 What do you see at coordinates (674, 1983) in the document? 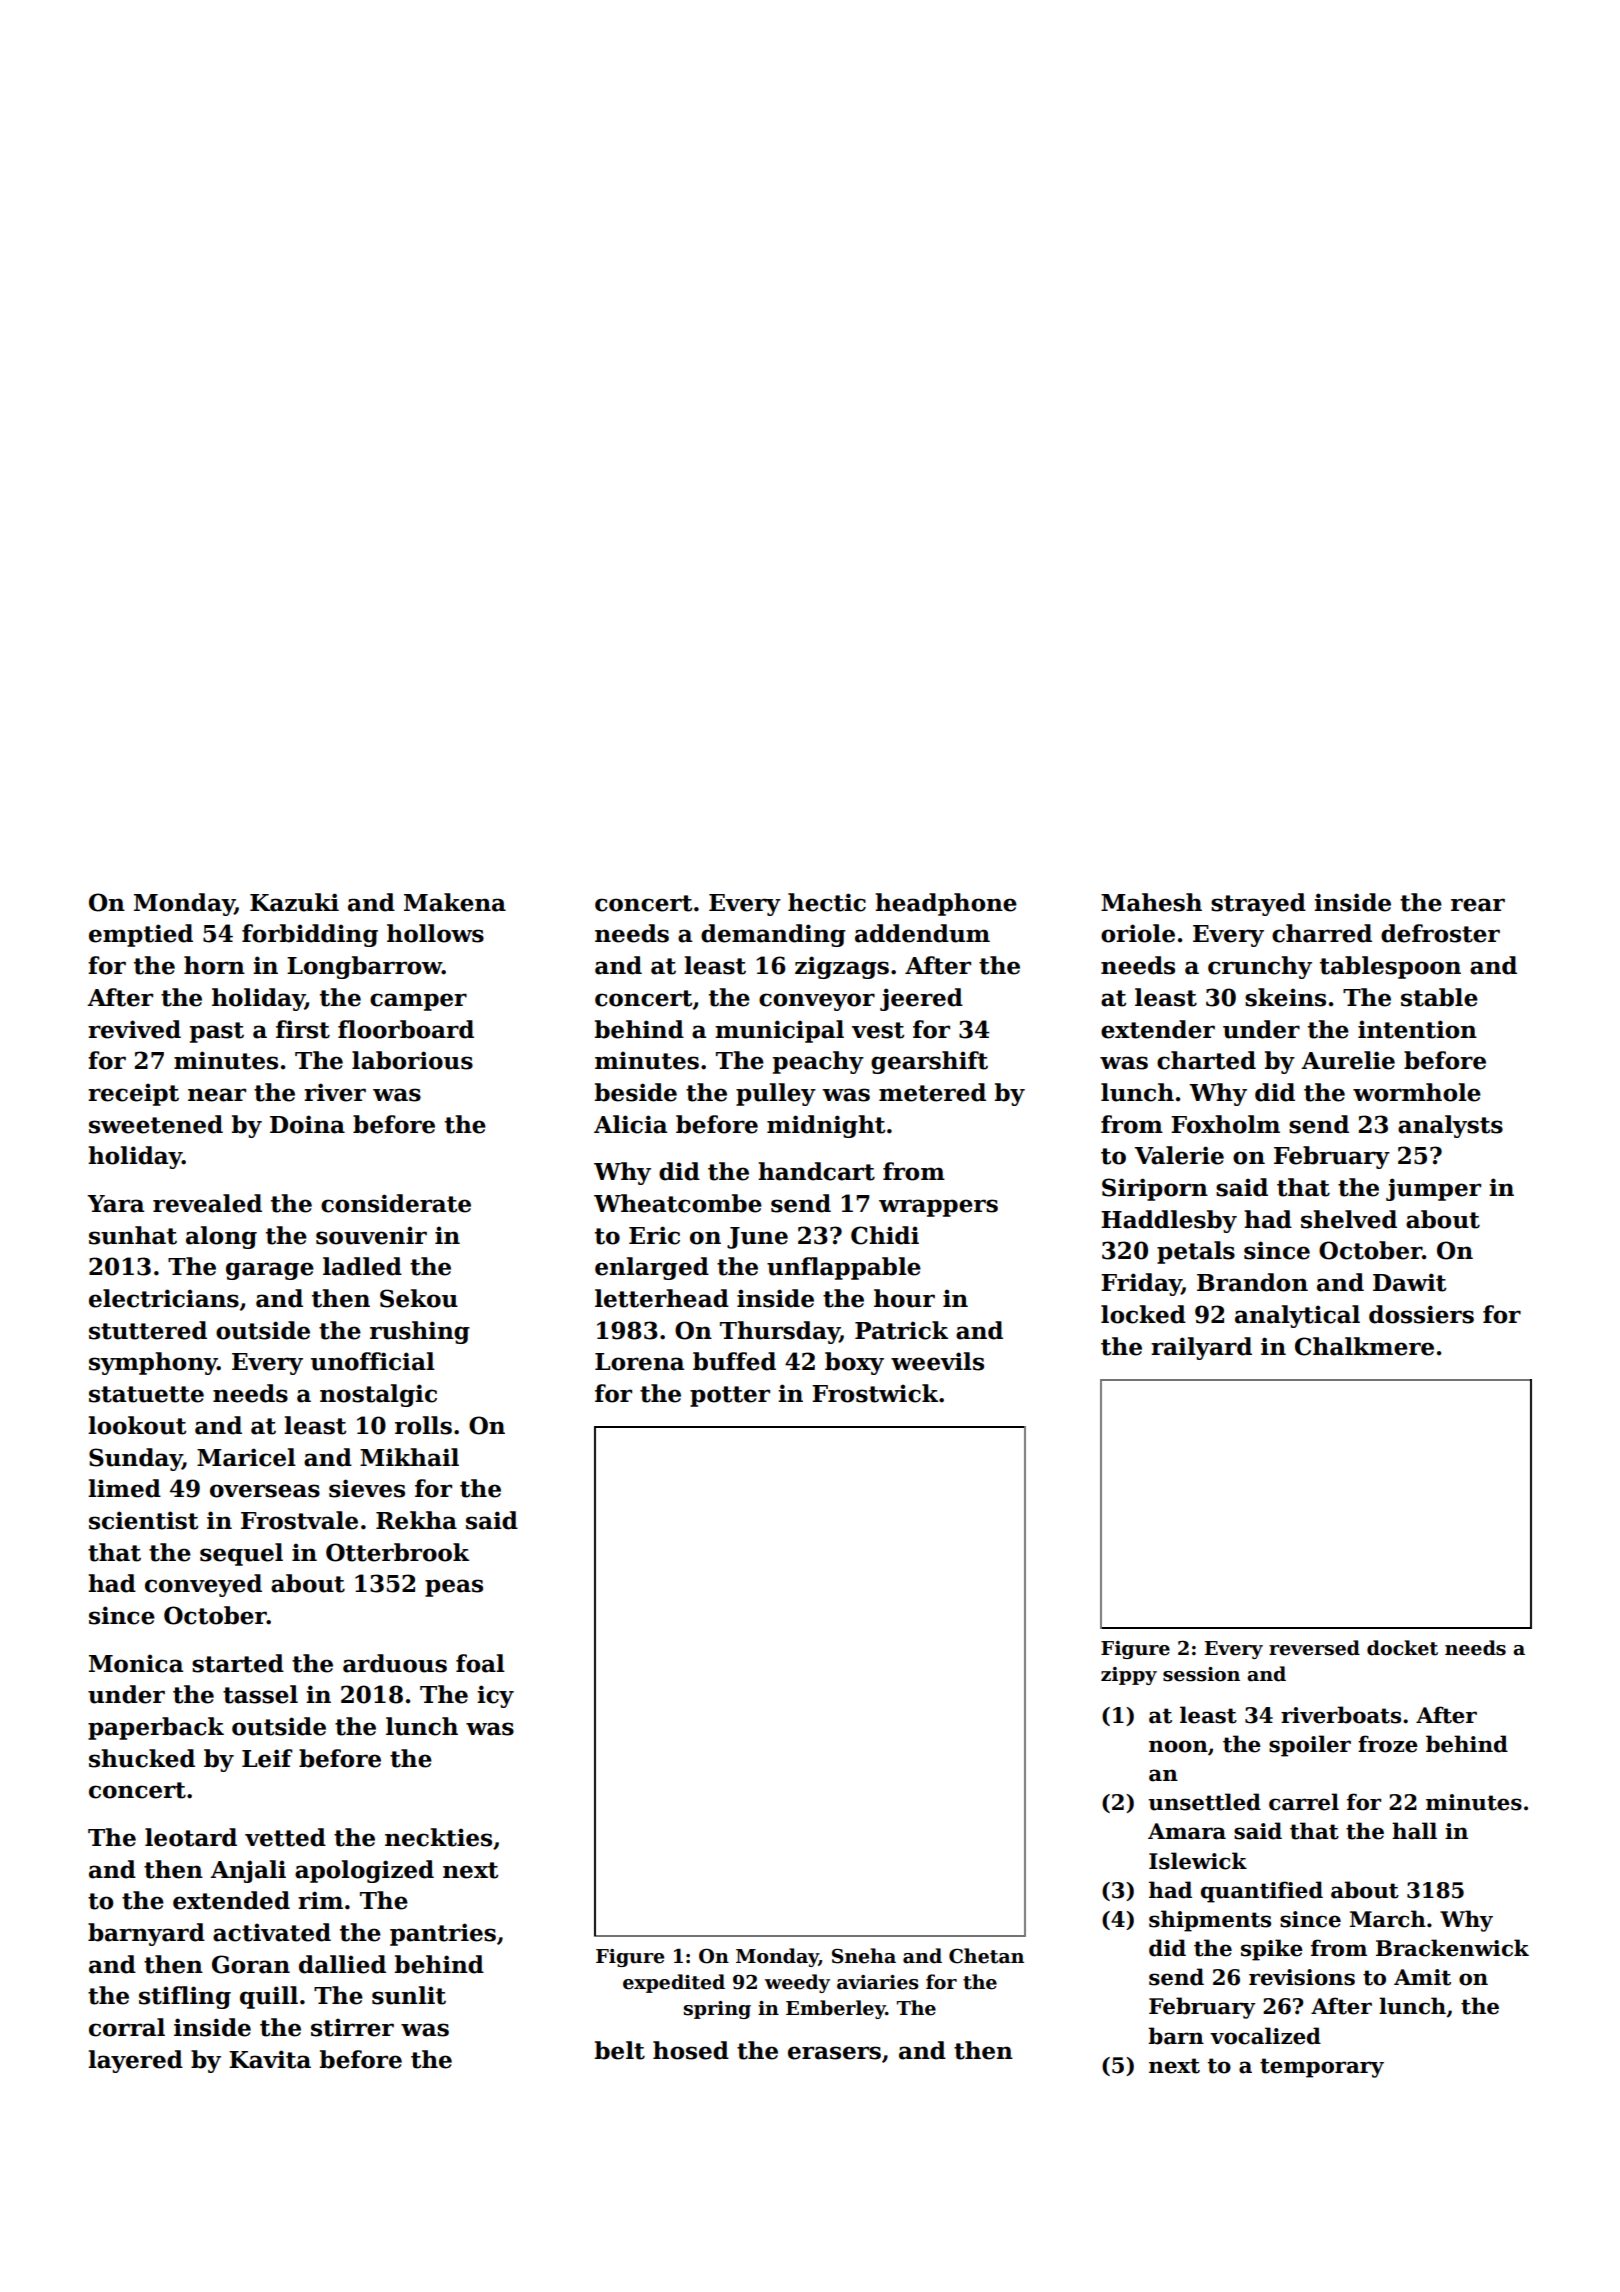
I see `expedited` at bounding box center [674, 1983].
